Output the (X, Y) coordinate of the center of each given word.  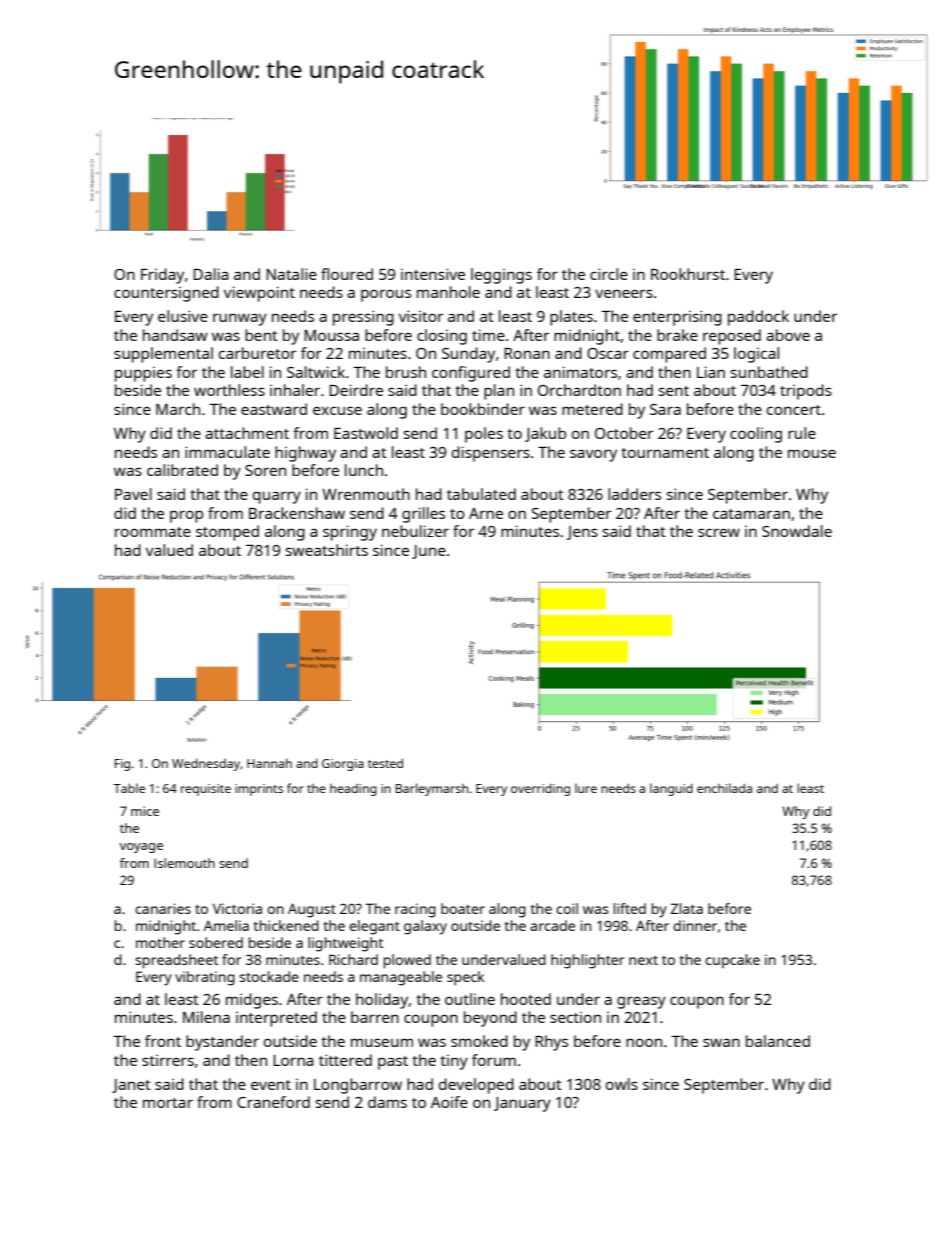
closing (442, 337)
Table (129, 788)
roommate (153, 532)
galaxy (425, 927)
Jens (582, 533)
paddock (758, 318)
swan (721, 1042)
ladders (634, 494)
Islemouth (184, 863)
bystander (222, 1043)
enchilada (724, 788)
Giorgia (343, 765)
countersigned (166, 294)
